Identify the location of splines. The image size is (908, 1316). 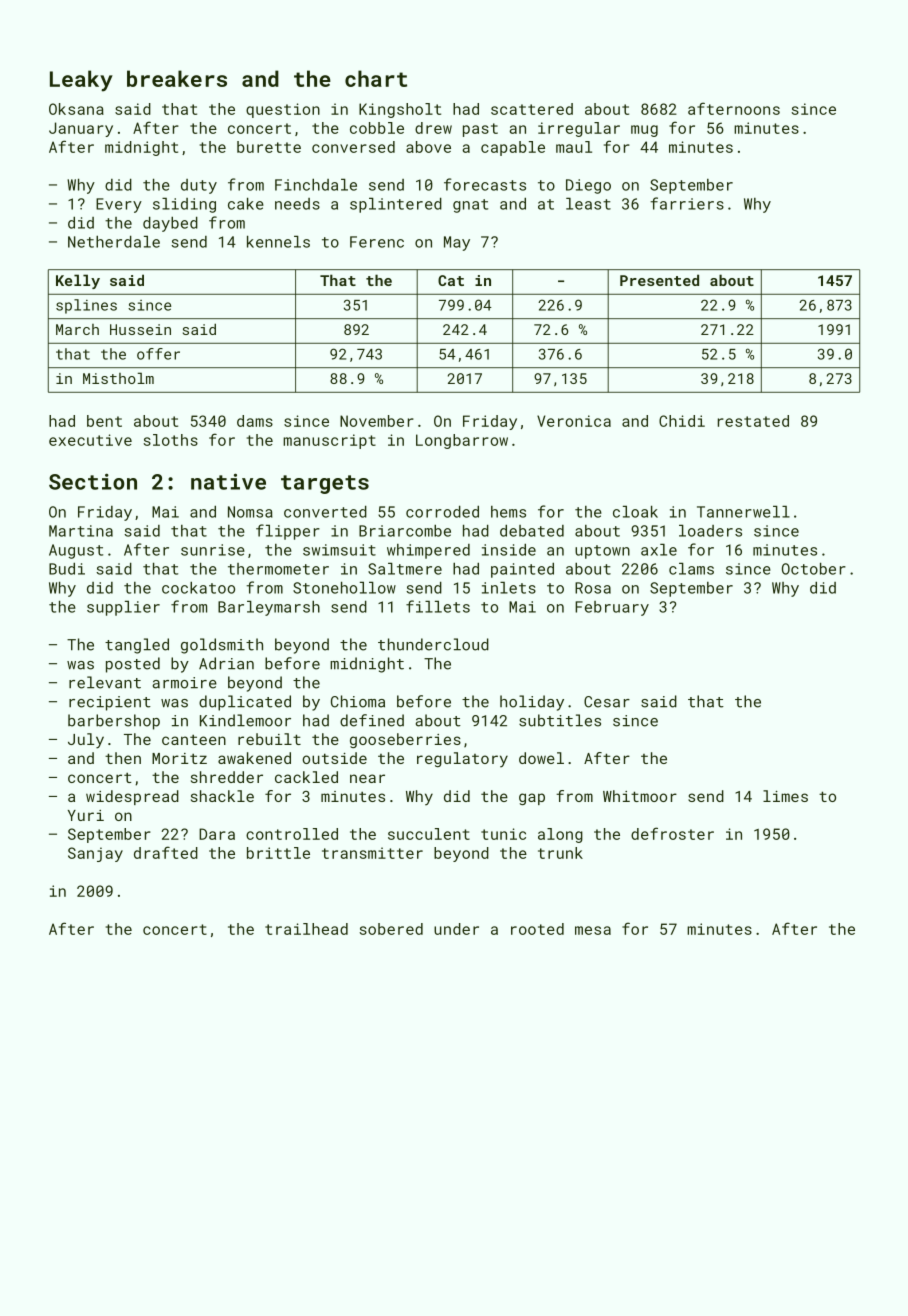
(86, 306).
